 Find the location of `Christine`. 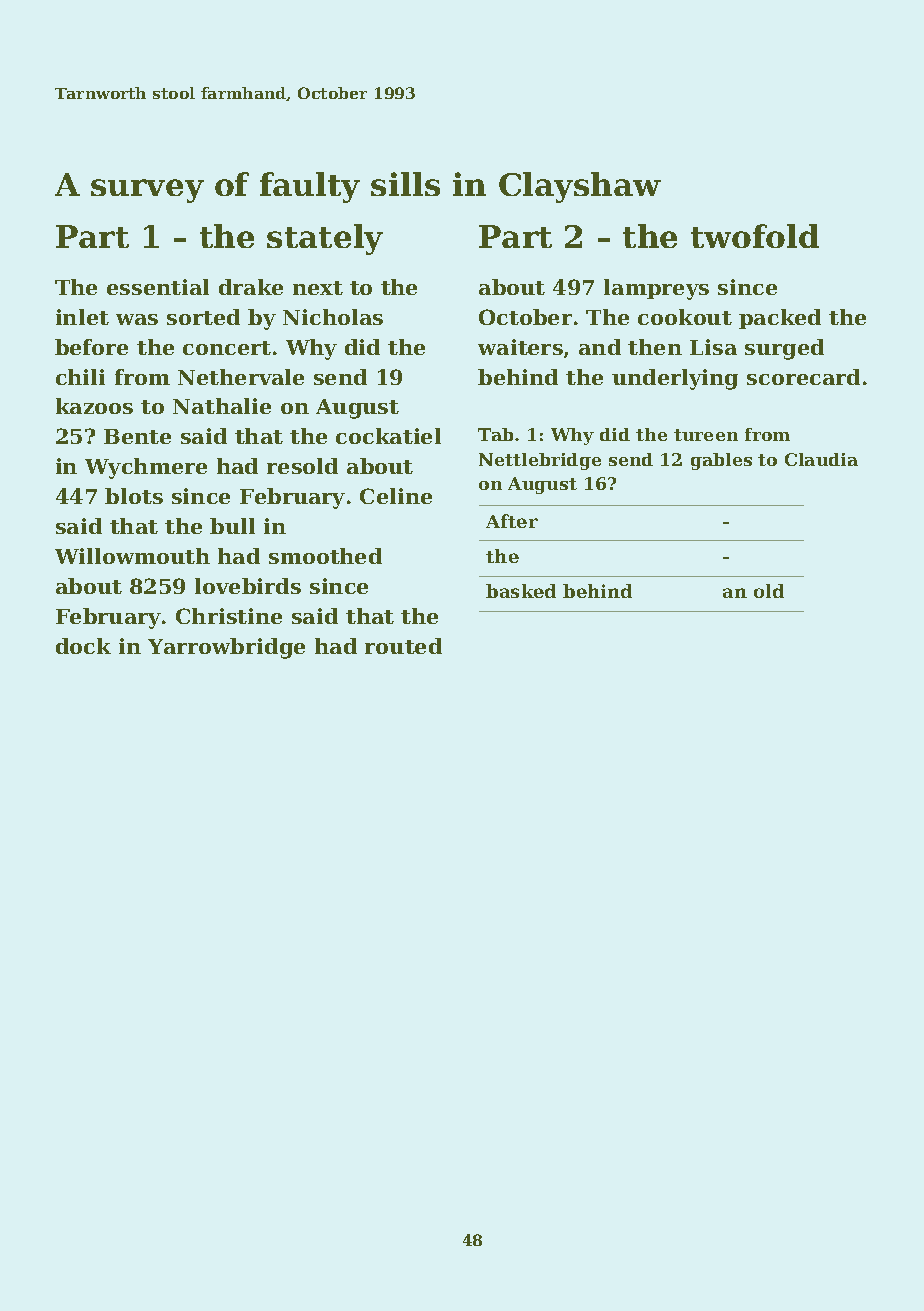

Christine is located at coordinates (229, 616).
